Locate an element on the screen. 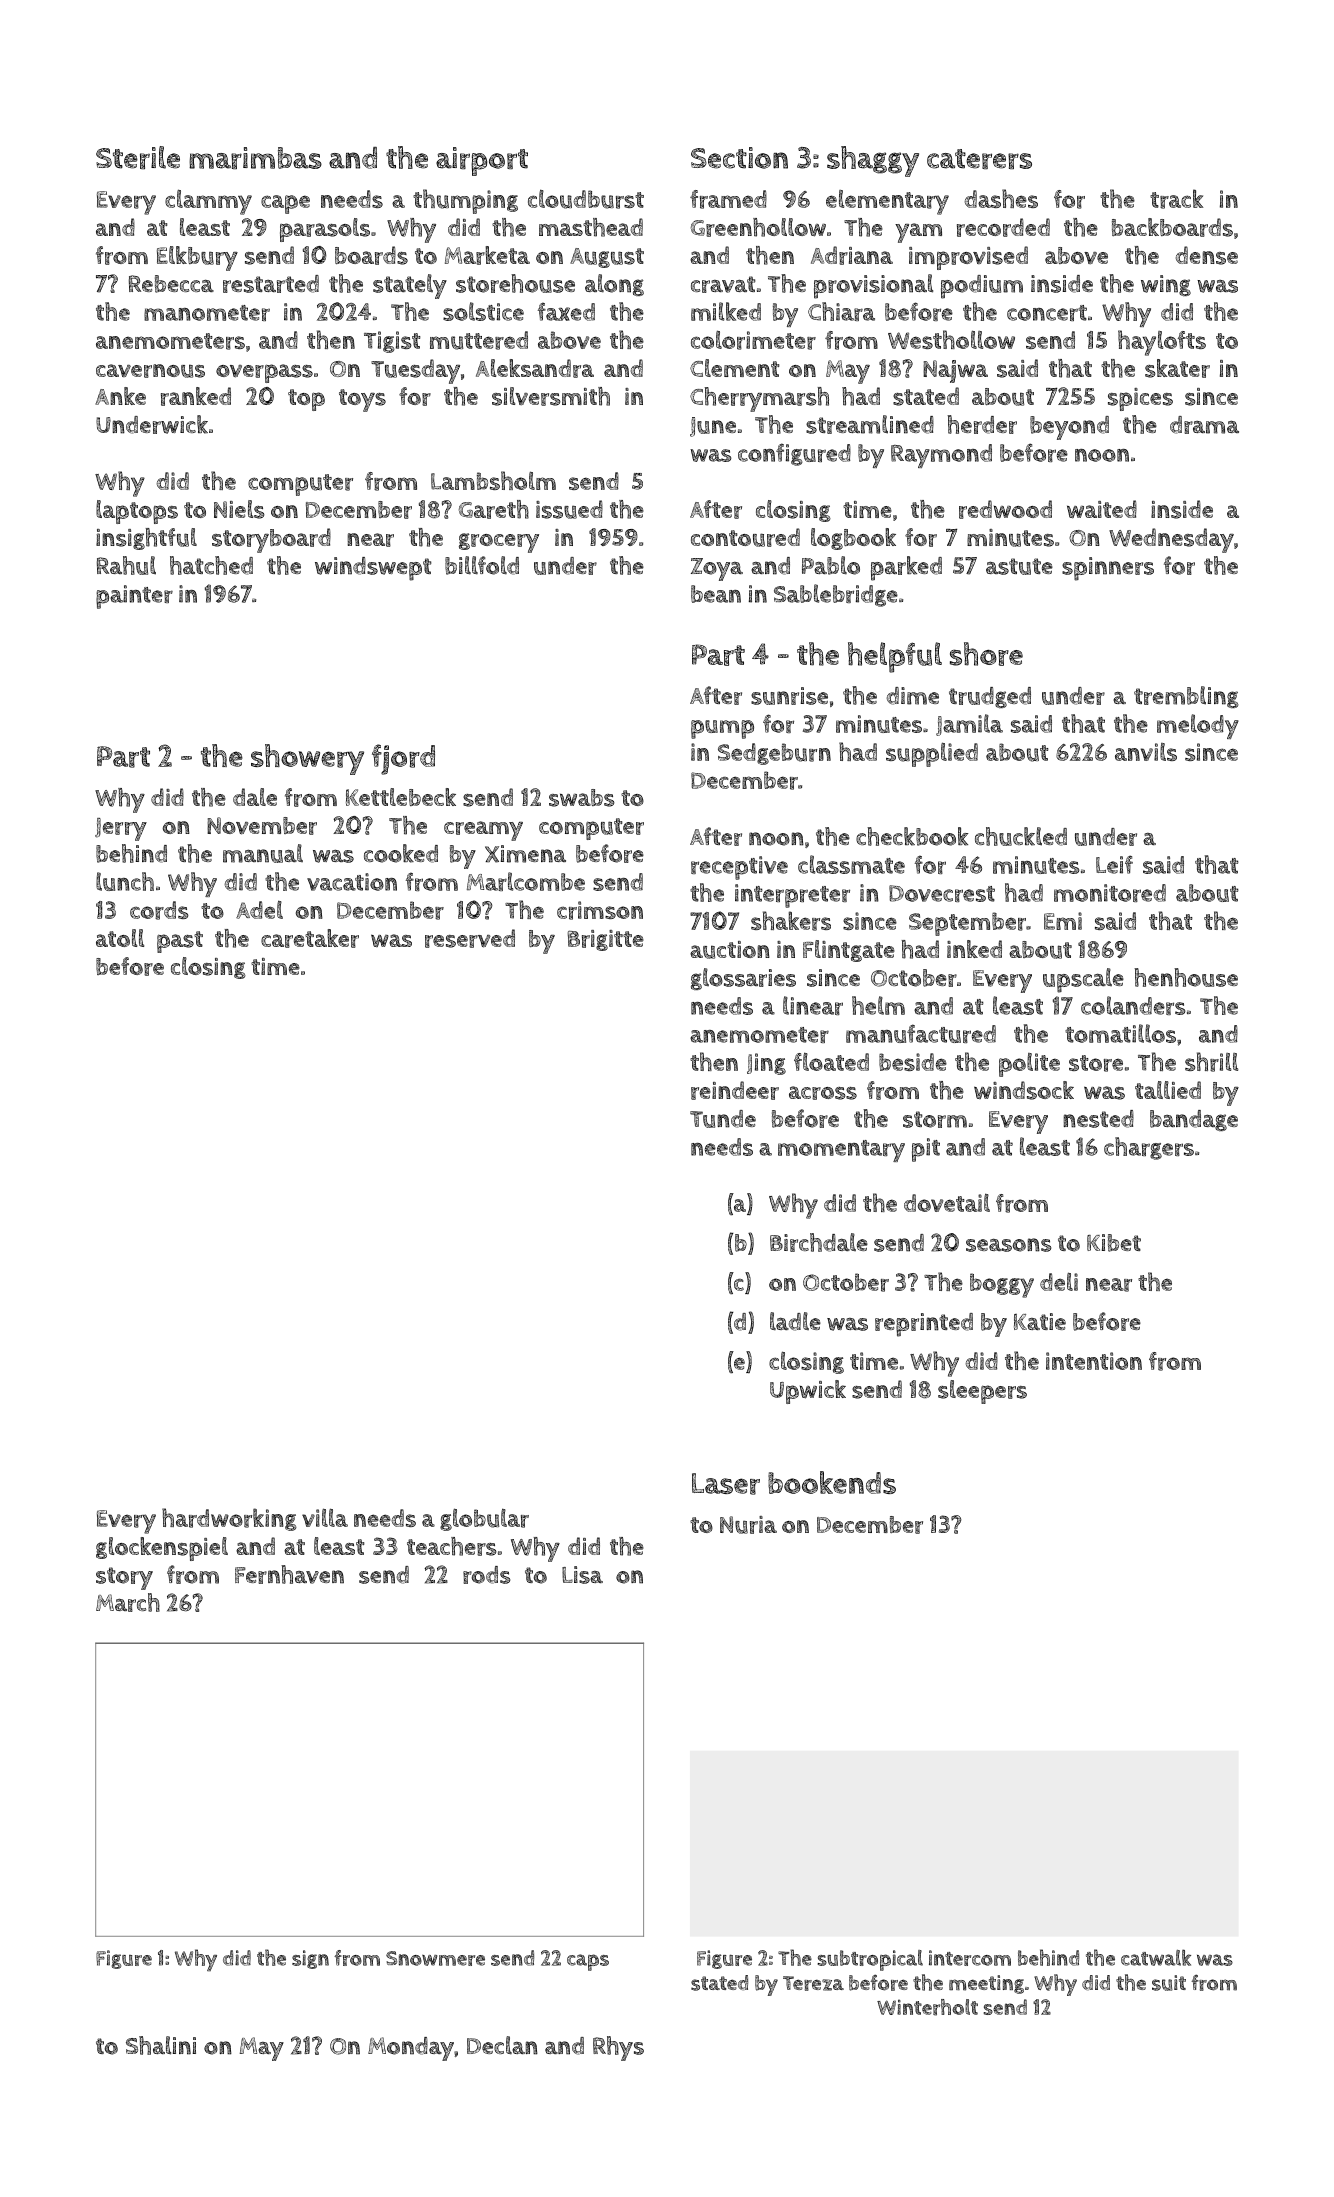 The width and height of the screenshot is (1334, 2197). past is located at coordinates (180, 942).
